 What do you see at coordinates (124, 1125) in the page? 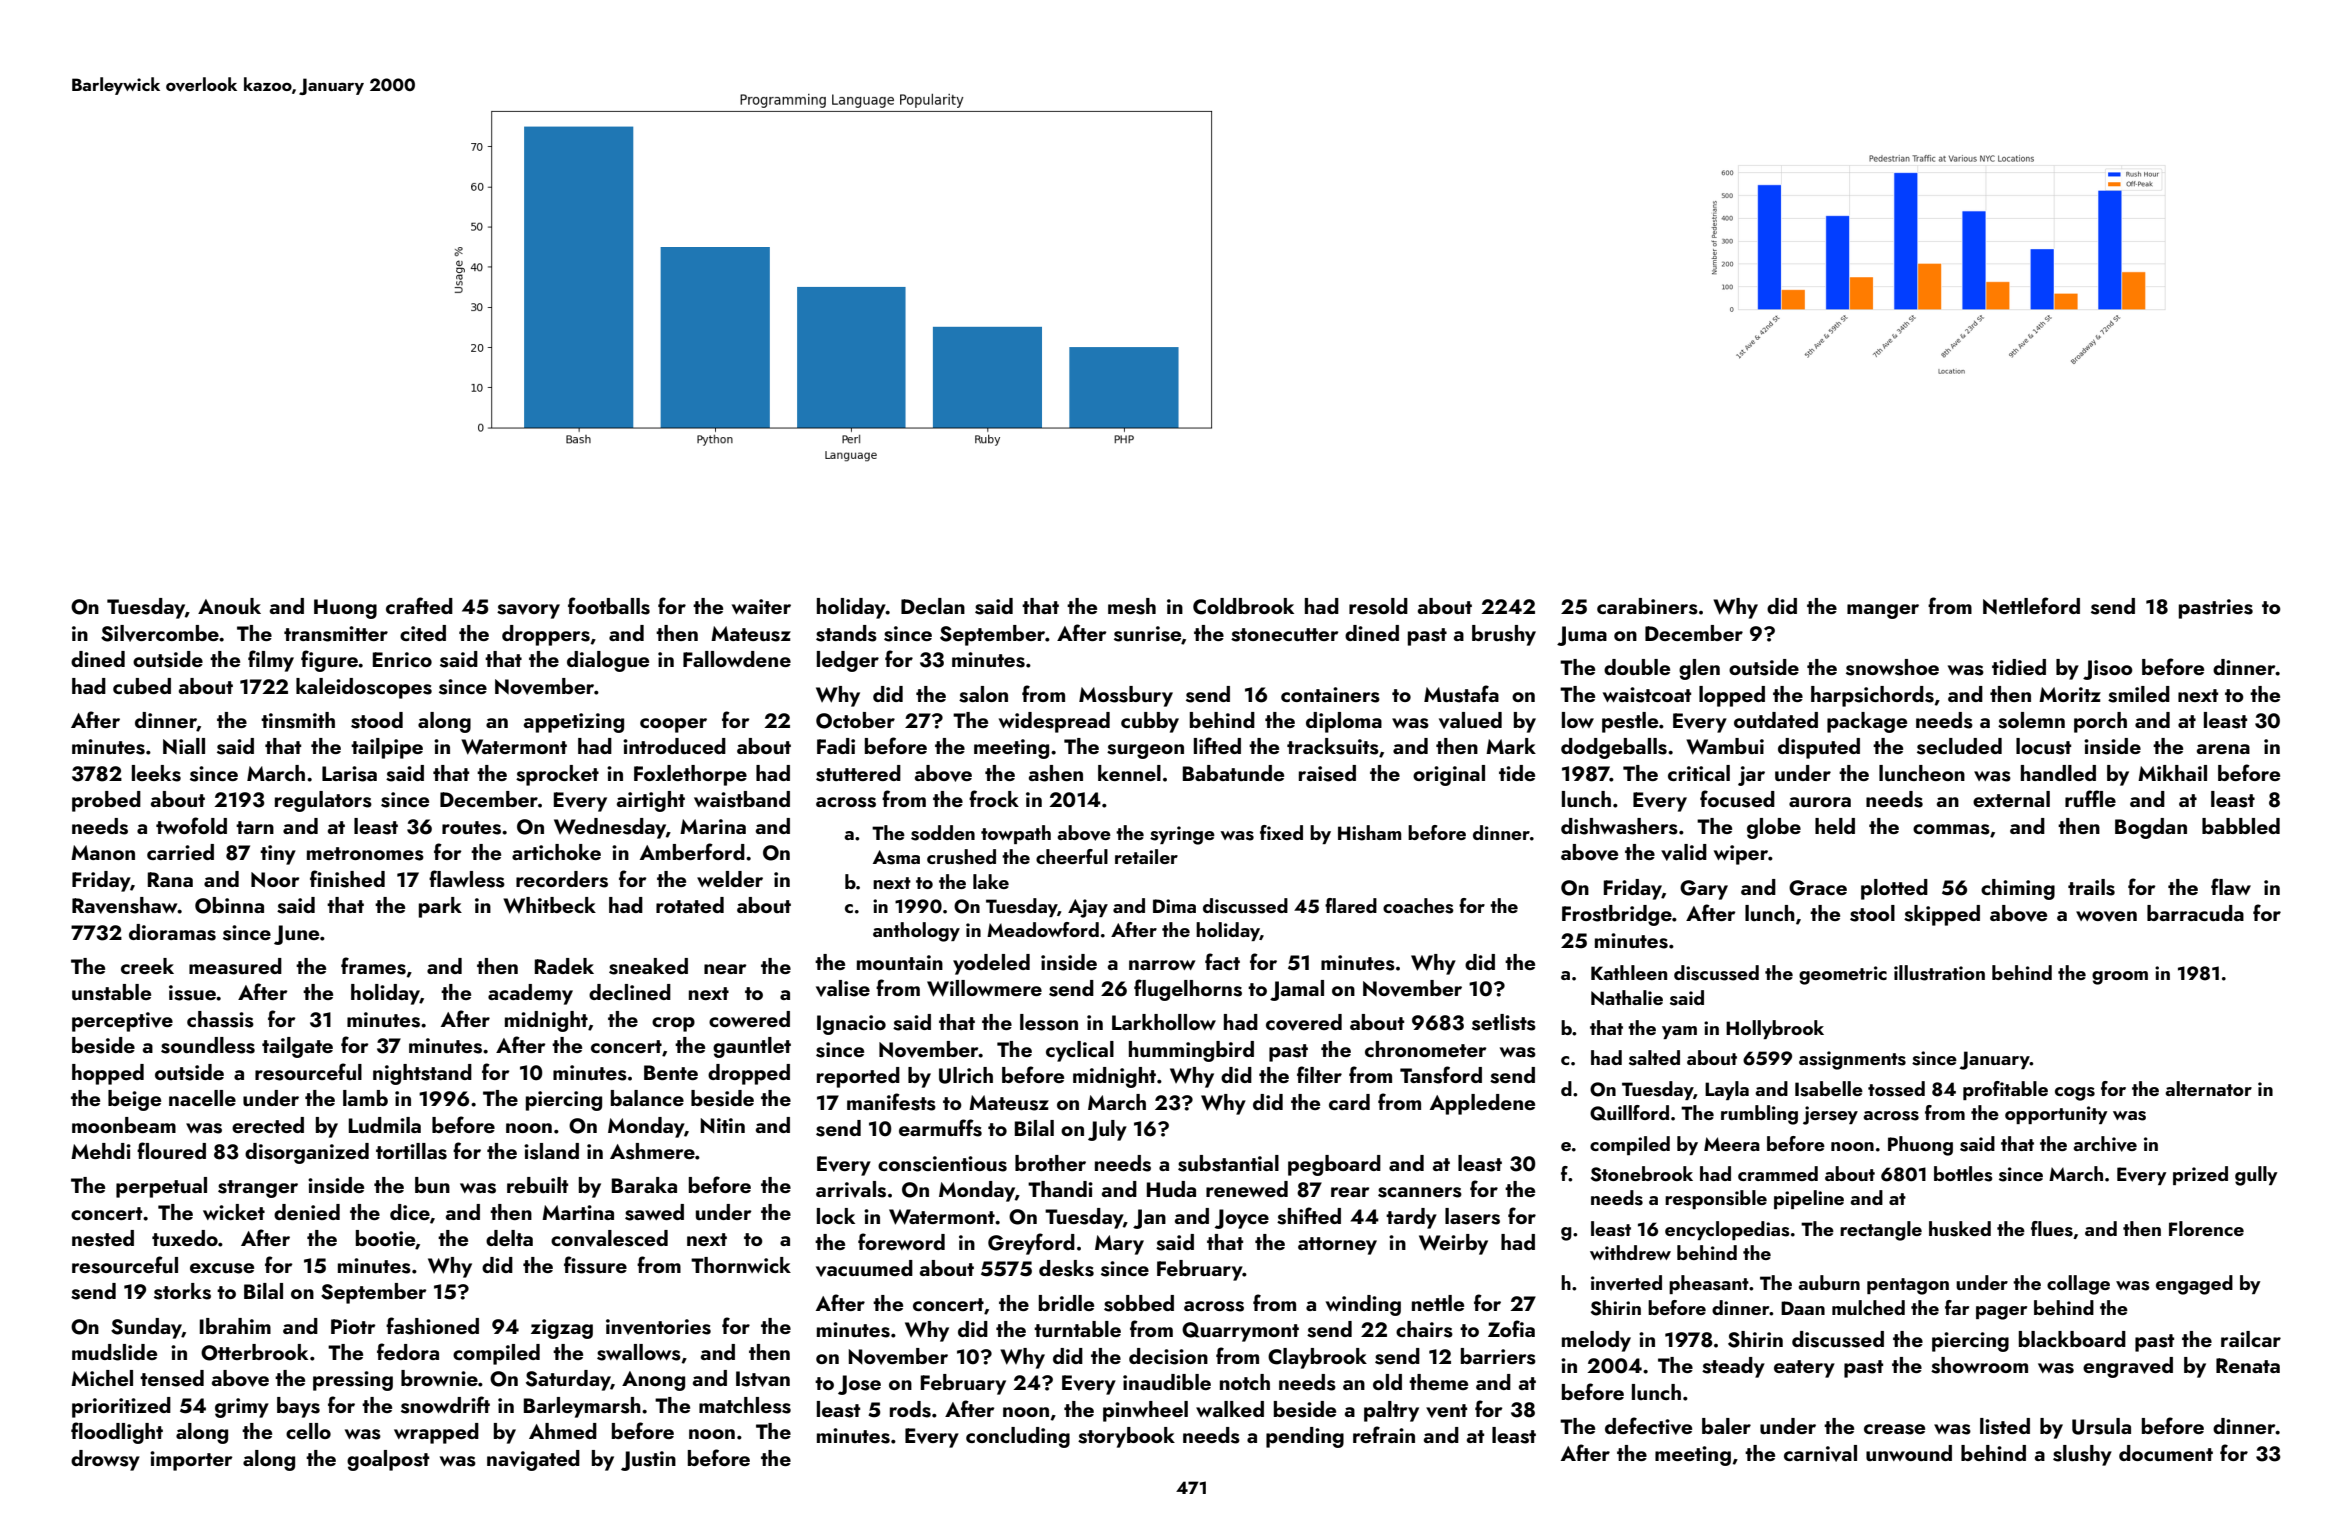
I see `moonbeam` at bounding box center [124, 1125].
